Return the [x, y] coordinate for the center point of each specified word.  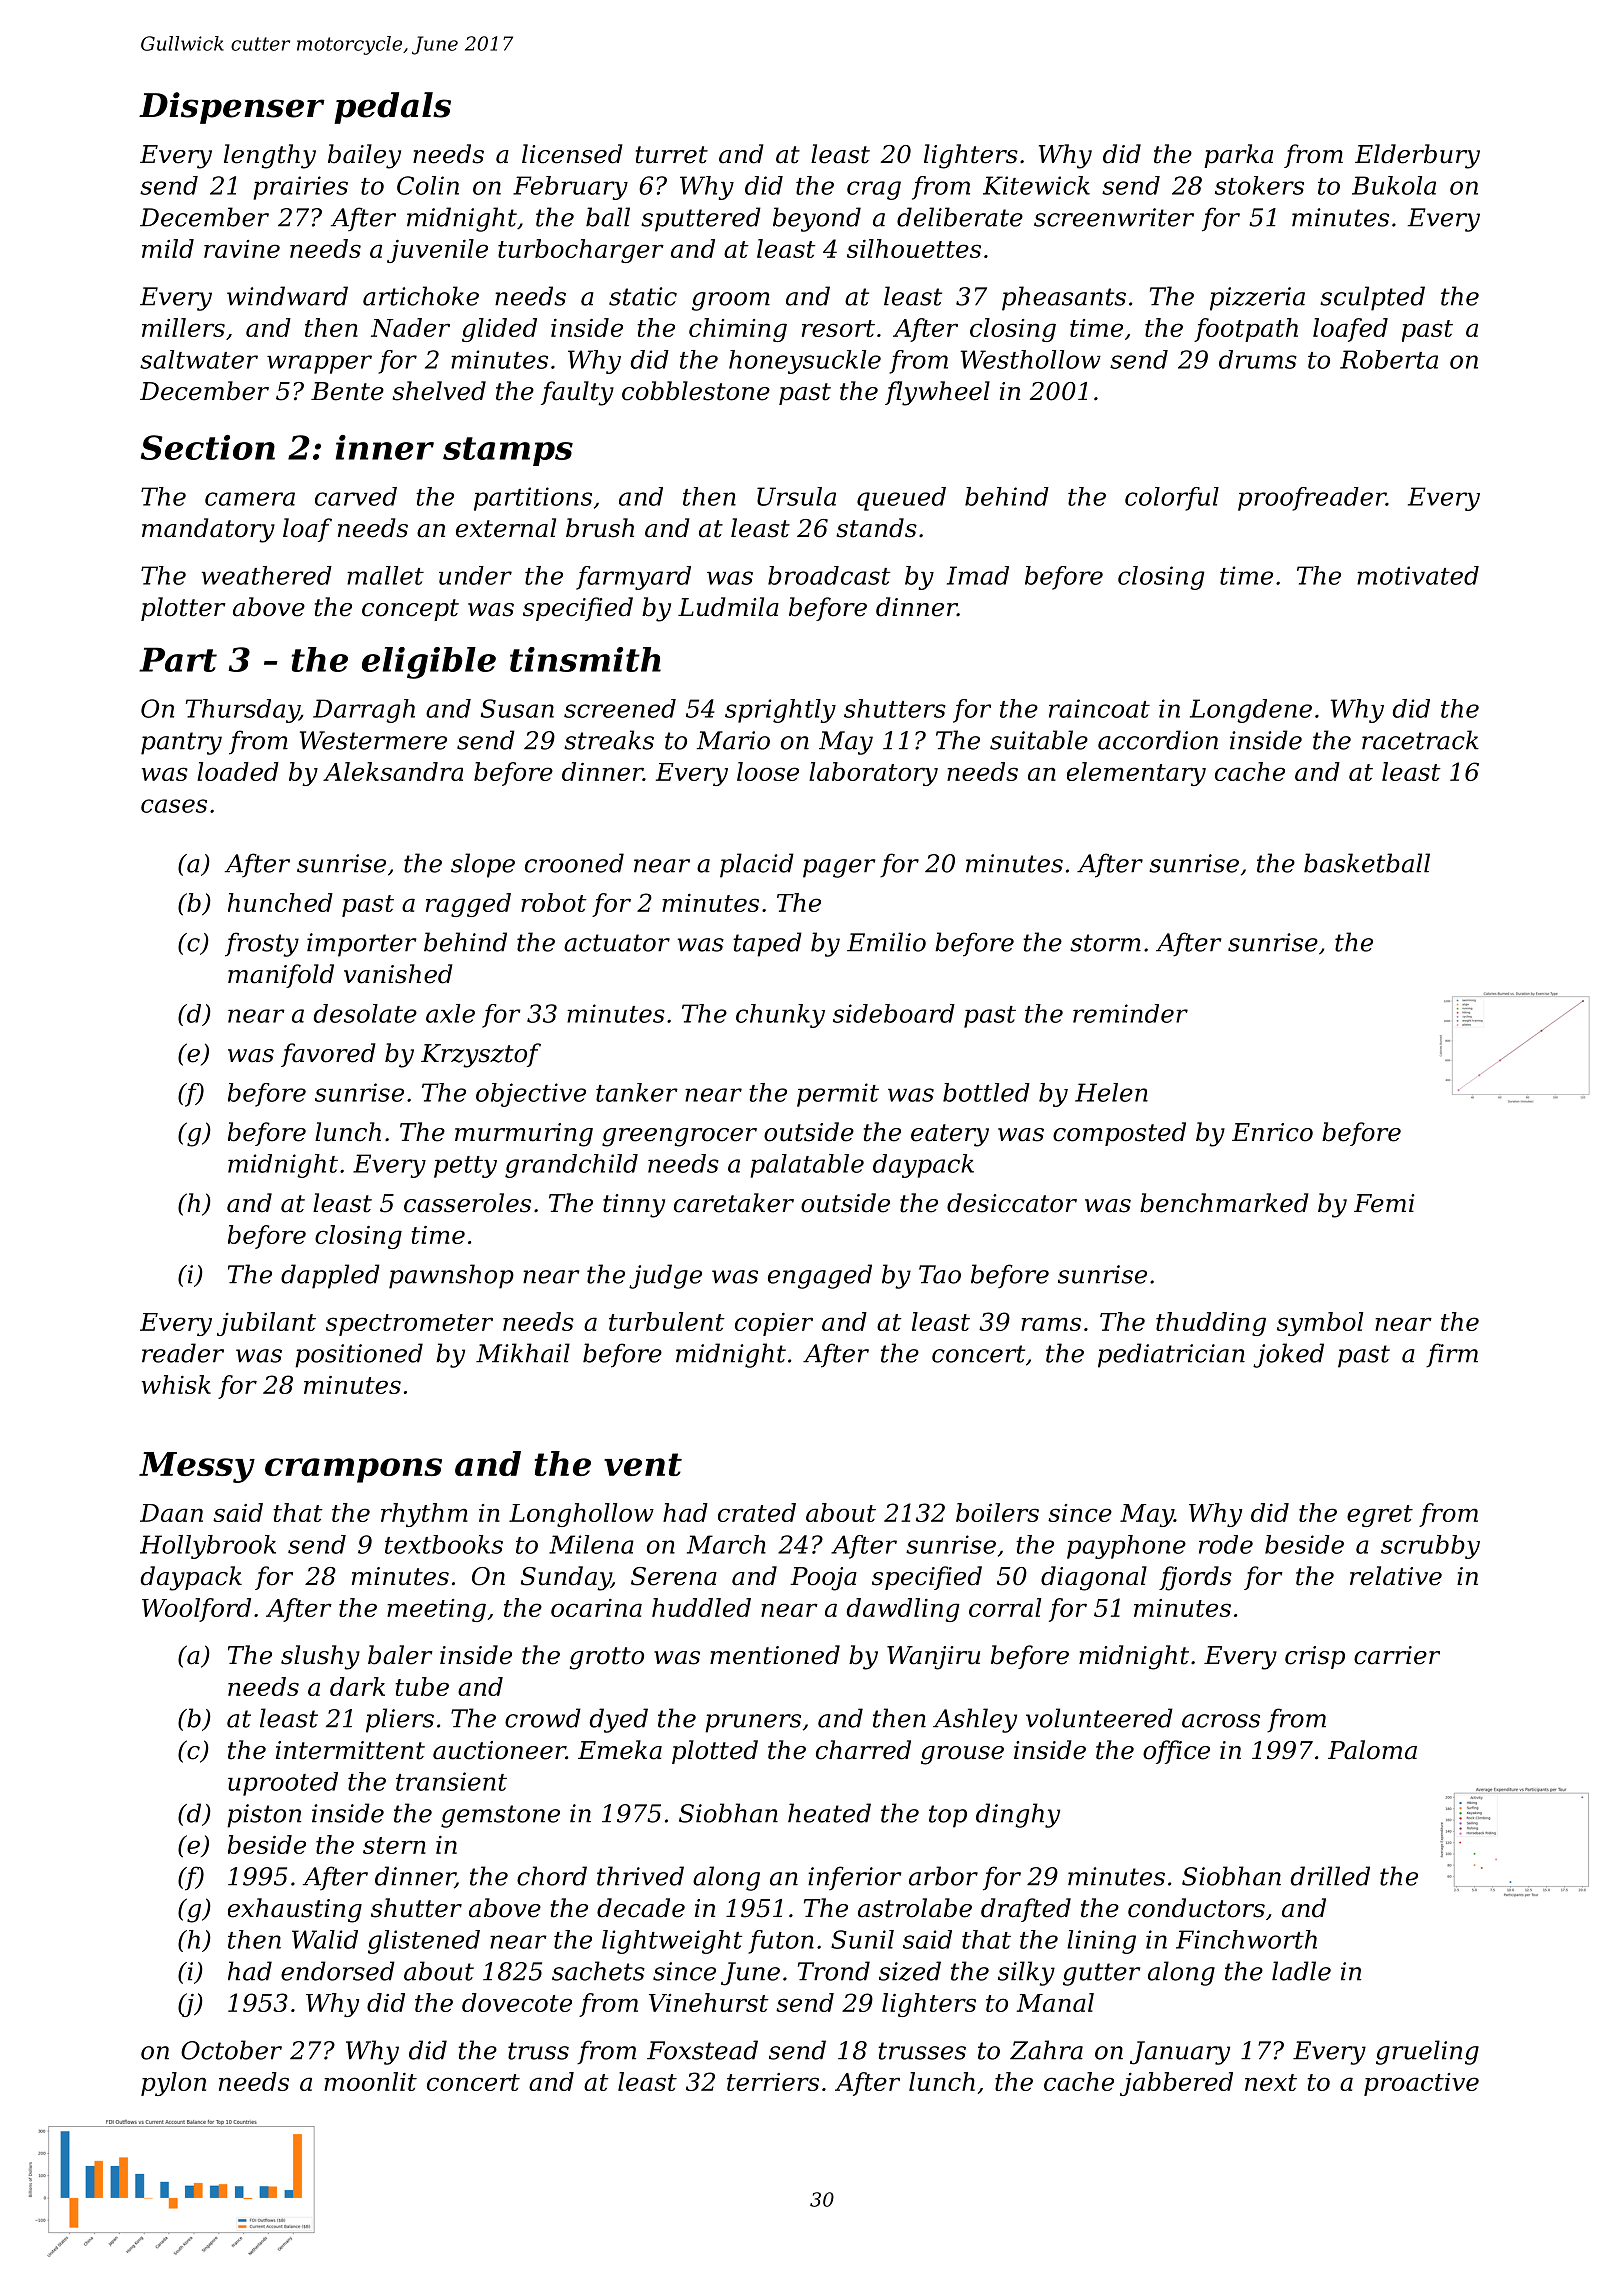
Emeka [620, 1750]
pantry [181, 743]
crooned [574, 863]
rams [1051, 1324]
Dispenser [232, 108]
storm [1105, 943]
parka [1238, 156]
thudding [1211, 1324]
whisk [176, 1384]
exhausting [295, 1910]
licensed [572, 154]
